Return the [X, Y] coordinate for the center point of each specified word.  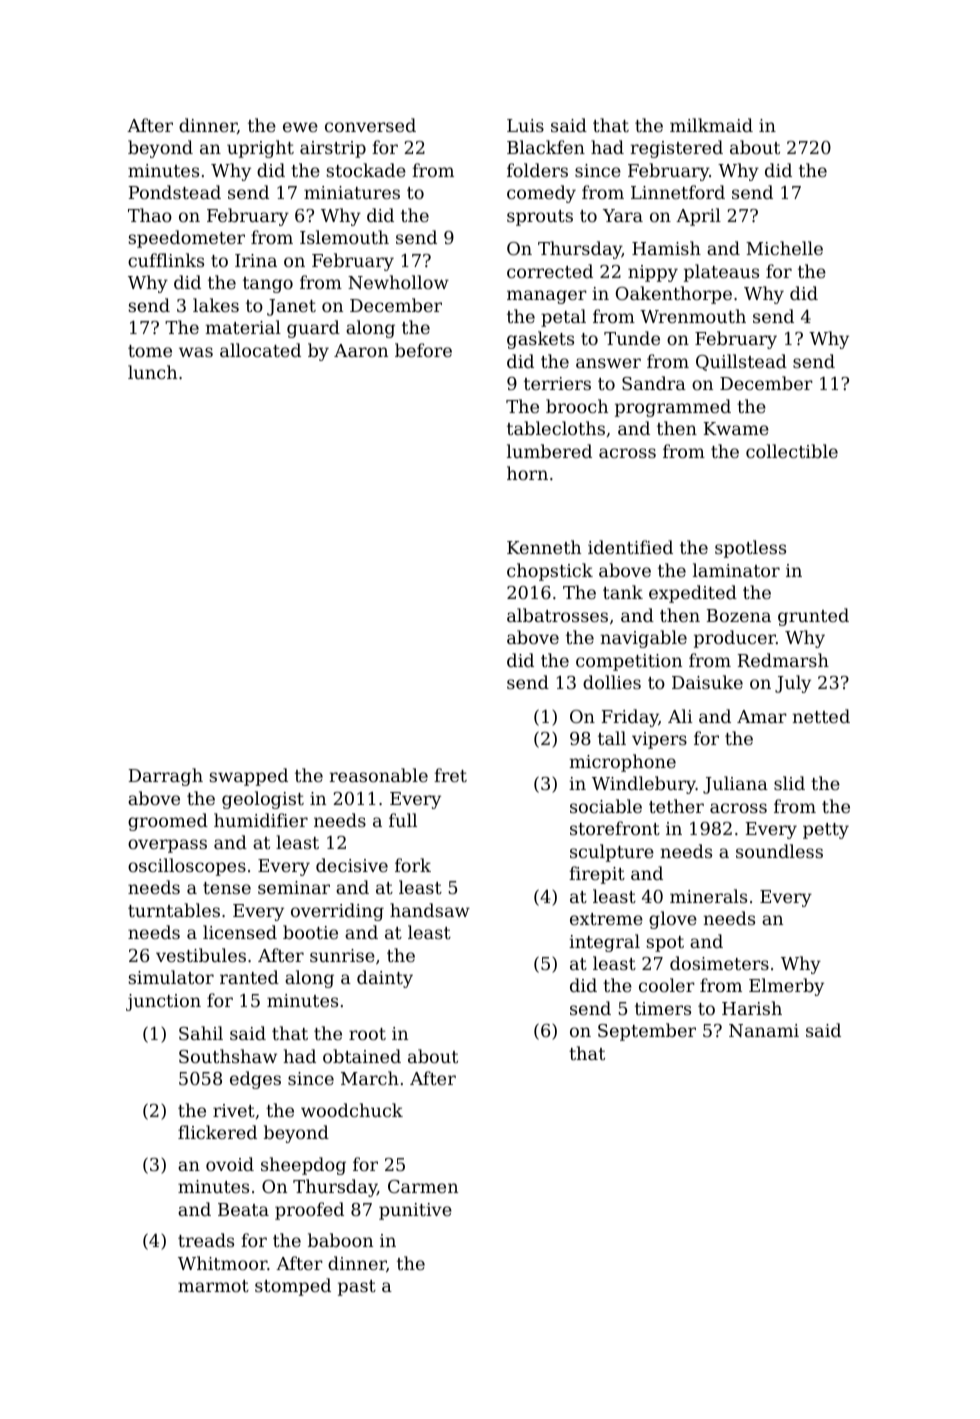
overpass [167, 846]
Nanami [764, 1030]
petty [826, 831]
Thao [150, 215]
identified [630, 547]
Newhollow [398, 282]
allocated [260, 350]
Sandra [654, 383]
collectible [792, 451]
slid [789, 783]
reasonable [379, 775]
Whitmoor [222, 1263]
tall [612, 738]
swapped [248, 777]
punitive [415, 1211]
